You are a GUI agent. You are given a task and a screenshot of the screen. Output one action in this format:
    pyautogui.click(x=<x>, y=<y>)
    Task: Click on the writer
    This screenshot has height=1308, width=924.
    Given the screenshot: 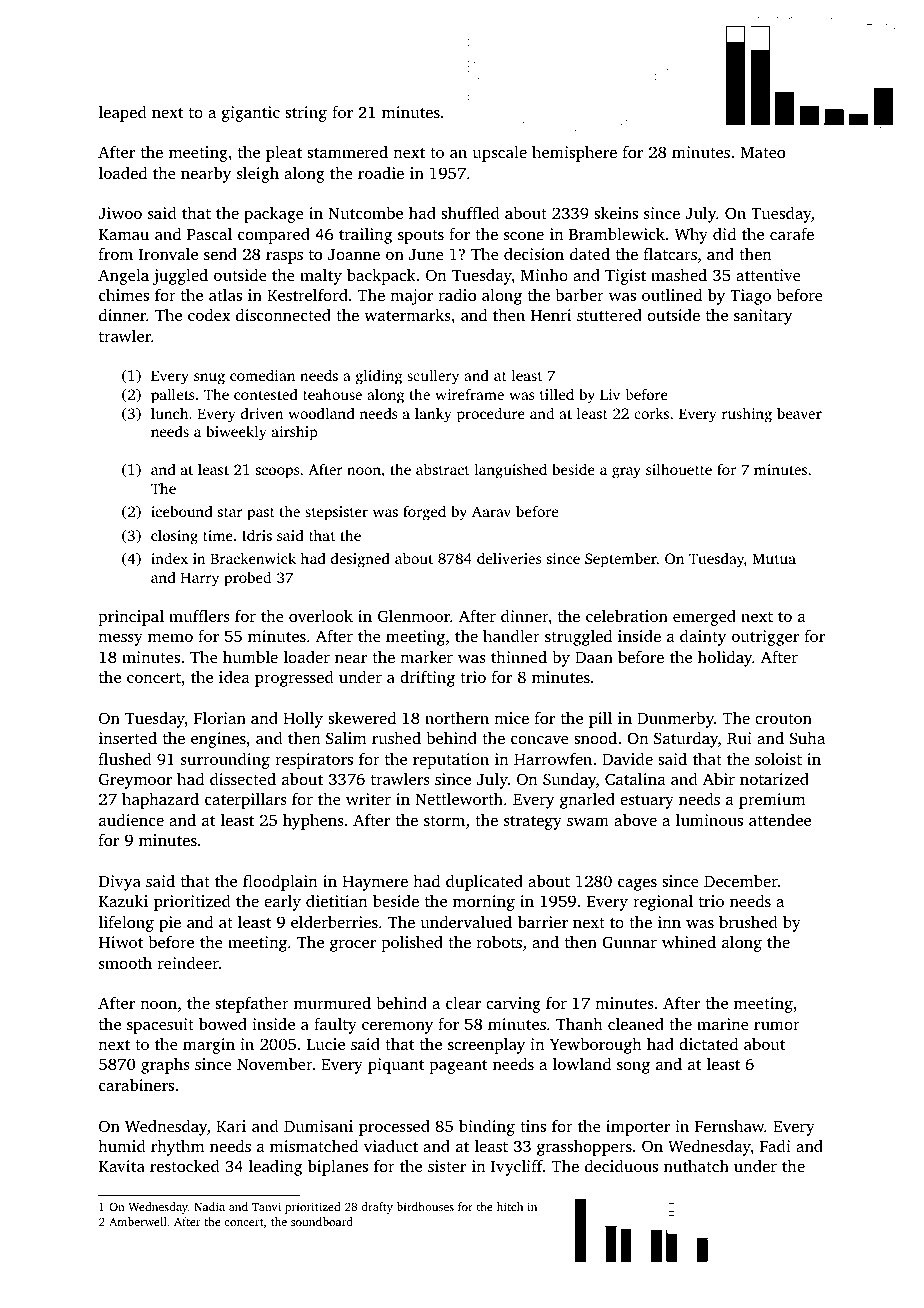 What is the action you would take?
    pyautogui.click(x=368, y=799)
